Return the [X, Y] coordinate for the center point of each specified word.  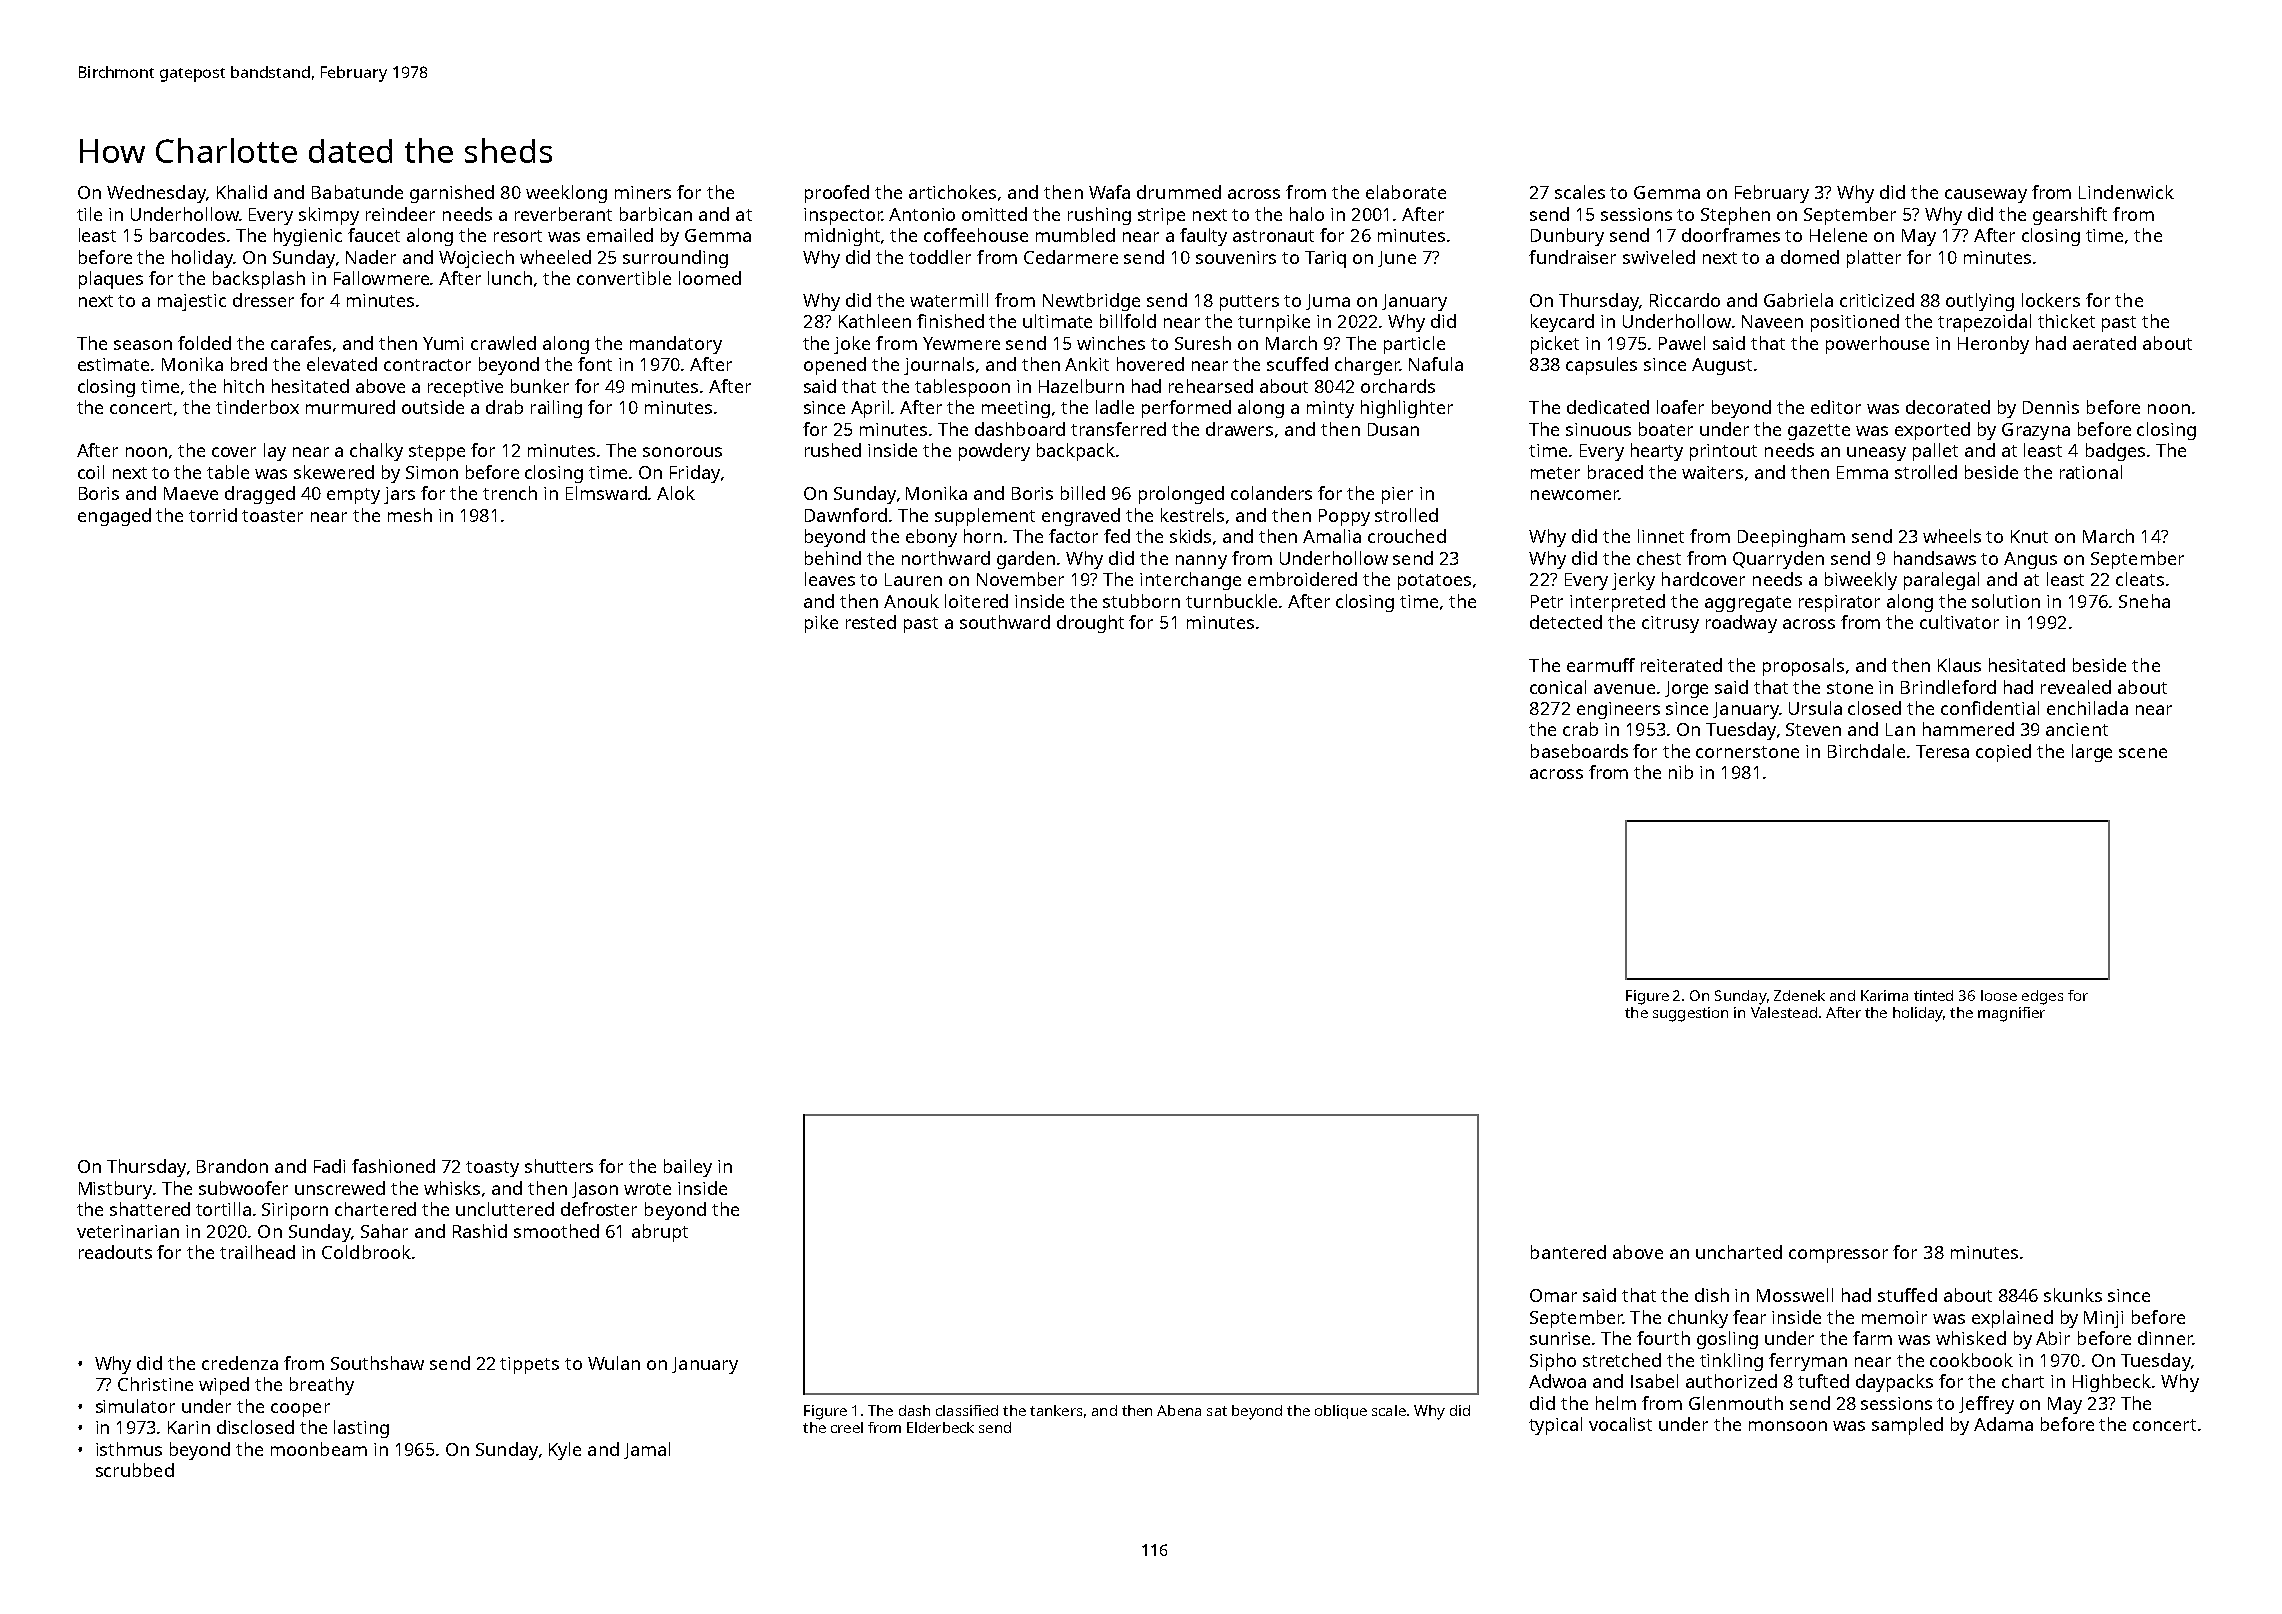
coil [91, 472]
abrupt [660, 1233]
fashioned [393, 1166]
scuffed [1297, 364]
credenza [240, 1363]
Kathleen [875, 321]
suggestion [1690, 1014]
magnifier [2011, 1014]
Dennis [2051, 407]
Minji [2103, 1319]
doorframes [1731, 235]
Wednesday [156, 194]
